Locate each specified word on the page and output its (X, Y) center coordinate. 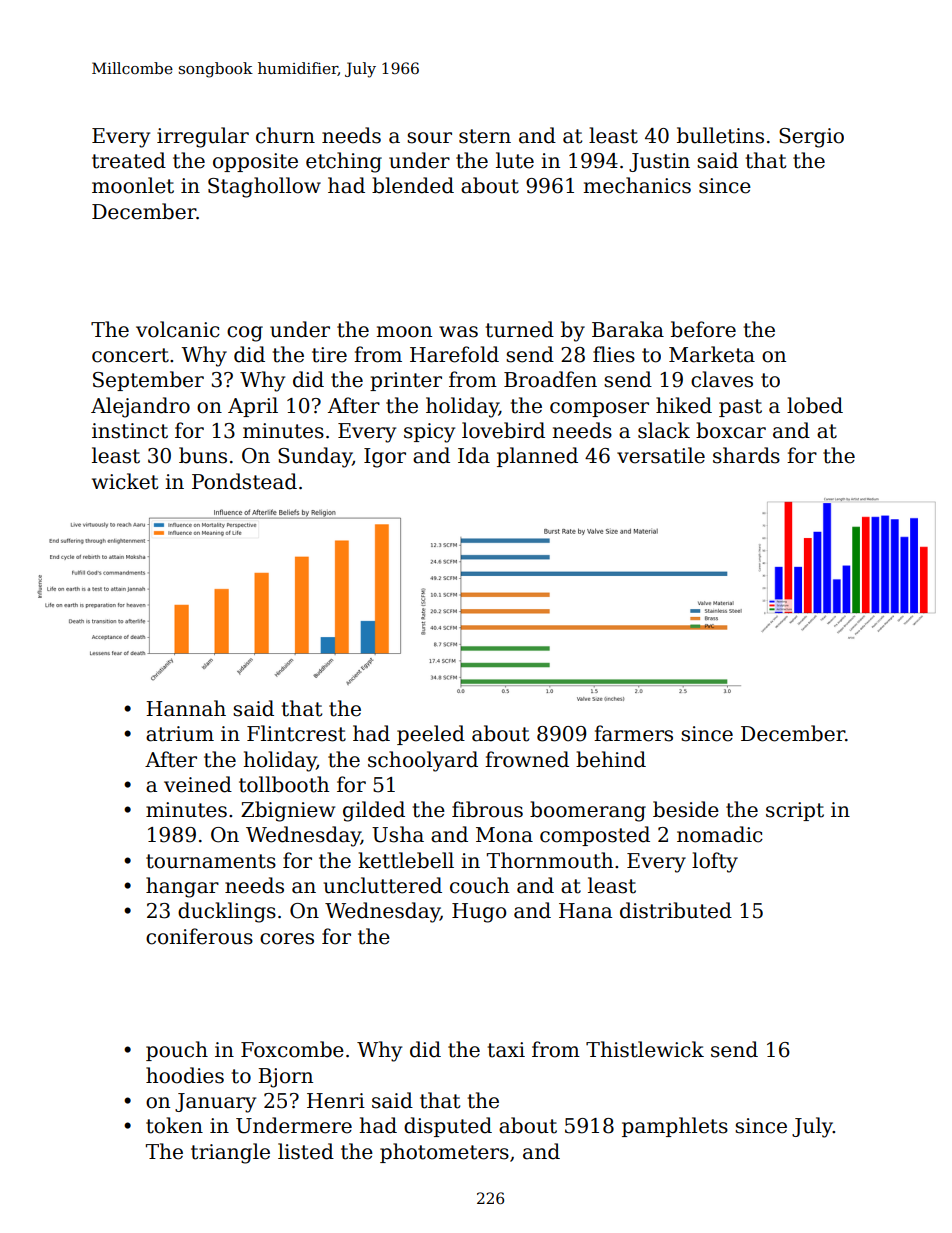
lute (515, 160)
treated (129, 160)
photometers (444, 1153)
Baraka (628, 329)
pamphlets (675, 1127)
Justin (659, 162)
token (174, 1125)
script (795, 811)
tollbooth (284, 784)
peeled (431, 735)
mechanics (637, 185)
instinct (130, 431)
